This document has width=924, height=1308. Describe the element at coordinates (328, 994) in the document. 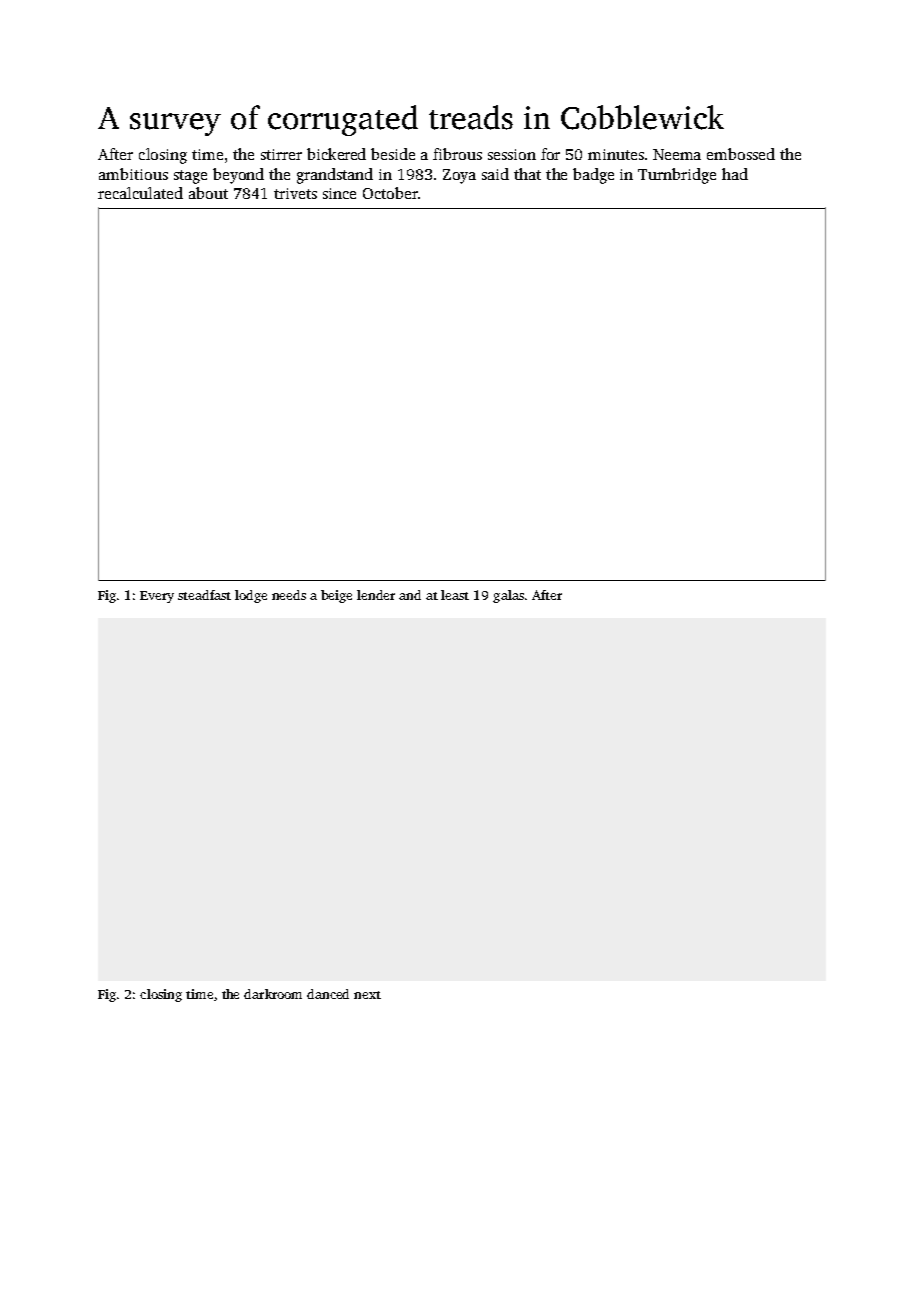

I see `danced` at that location.
